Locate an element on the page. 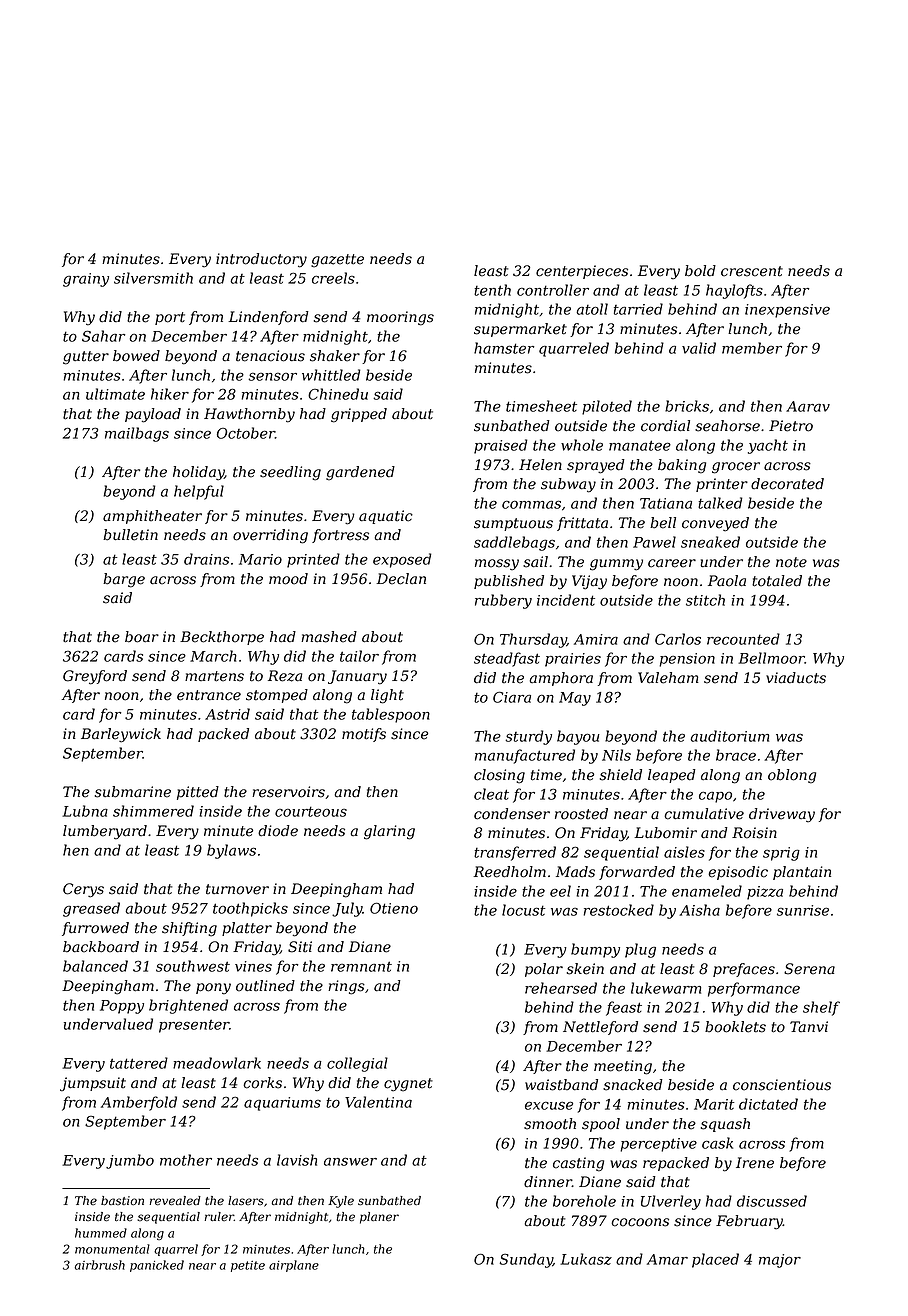  Tanvi is located at coordinates (809, 1026).
